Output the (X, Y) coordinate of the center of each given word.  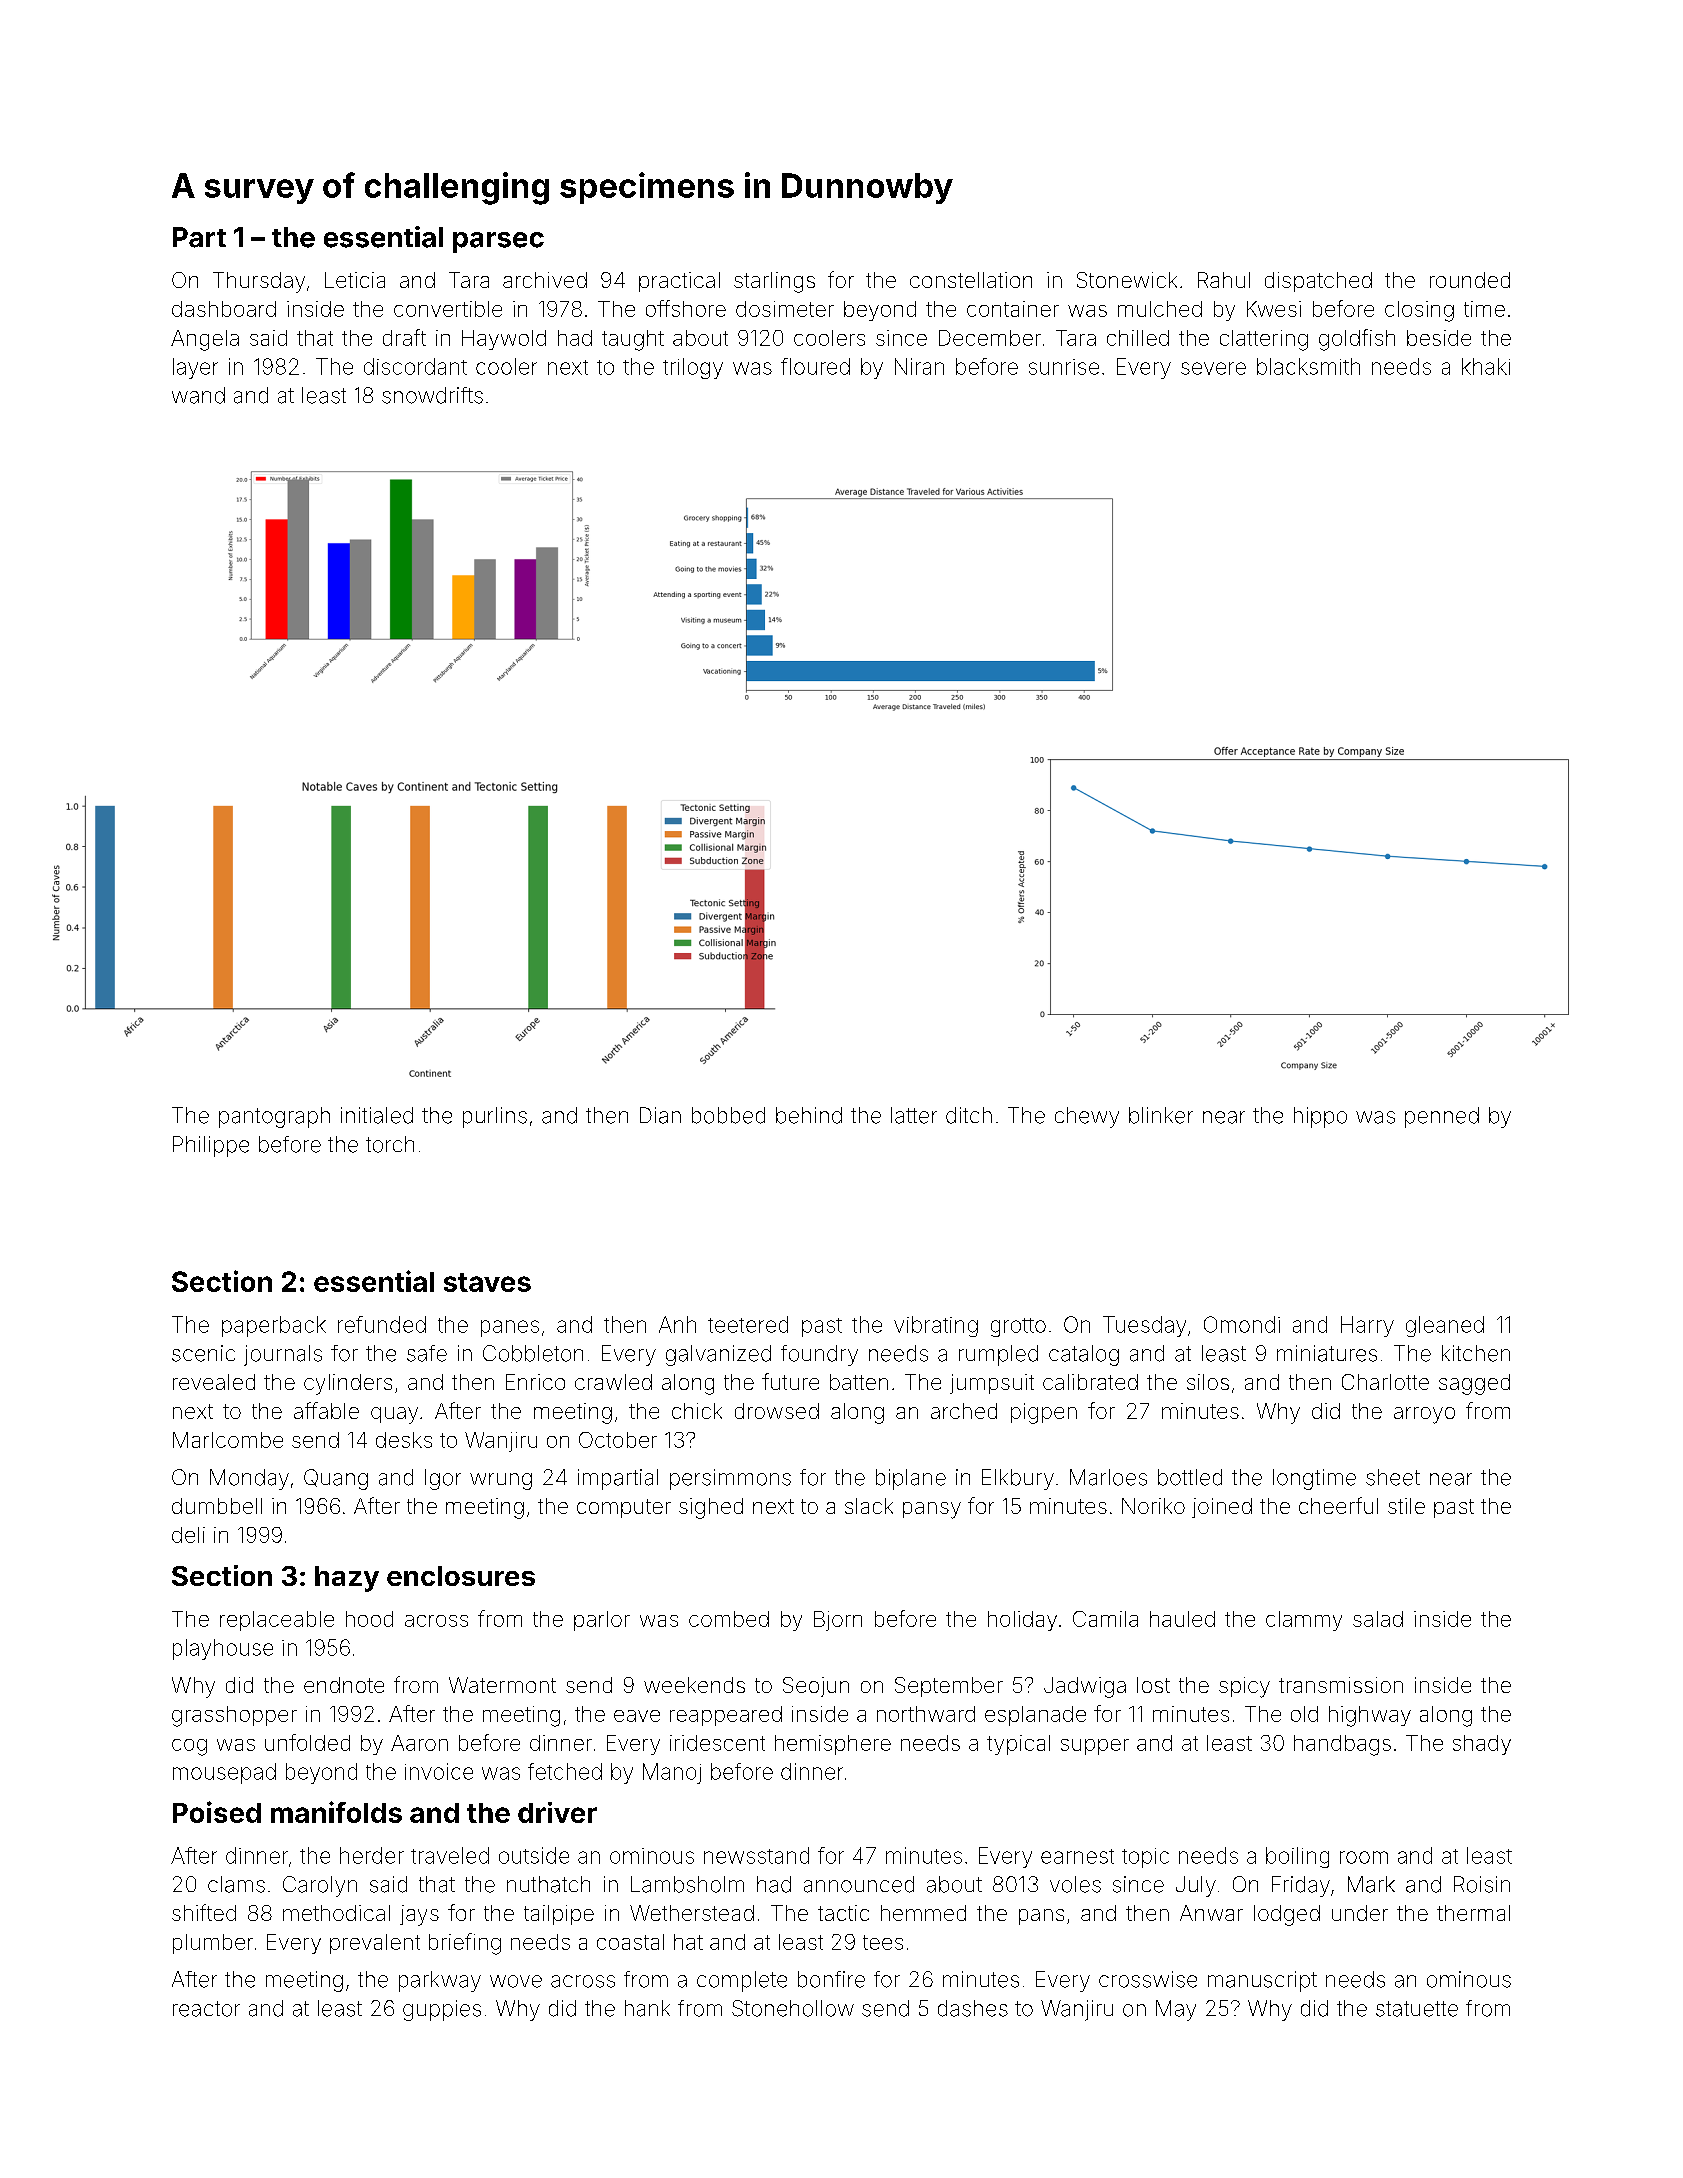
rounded (1470, 280)
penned (1442, 1117)
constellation (971, 280)
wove (516, 1981)
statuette (1417, 2009)
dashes (973, 2008)
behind (809, 1115)
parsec (498, 242)
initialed (377, 1115)
